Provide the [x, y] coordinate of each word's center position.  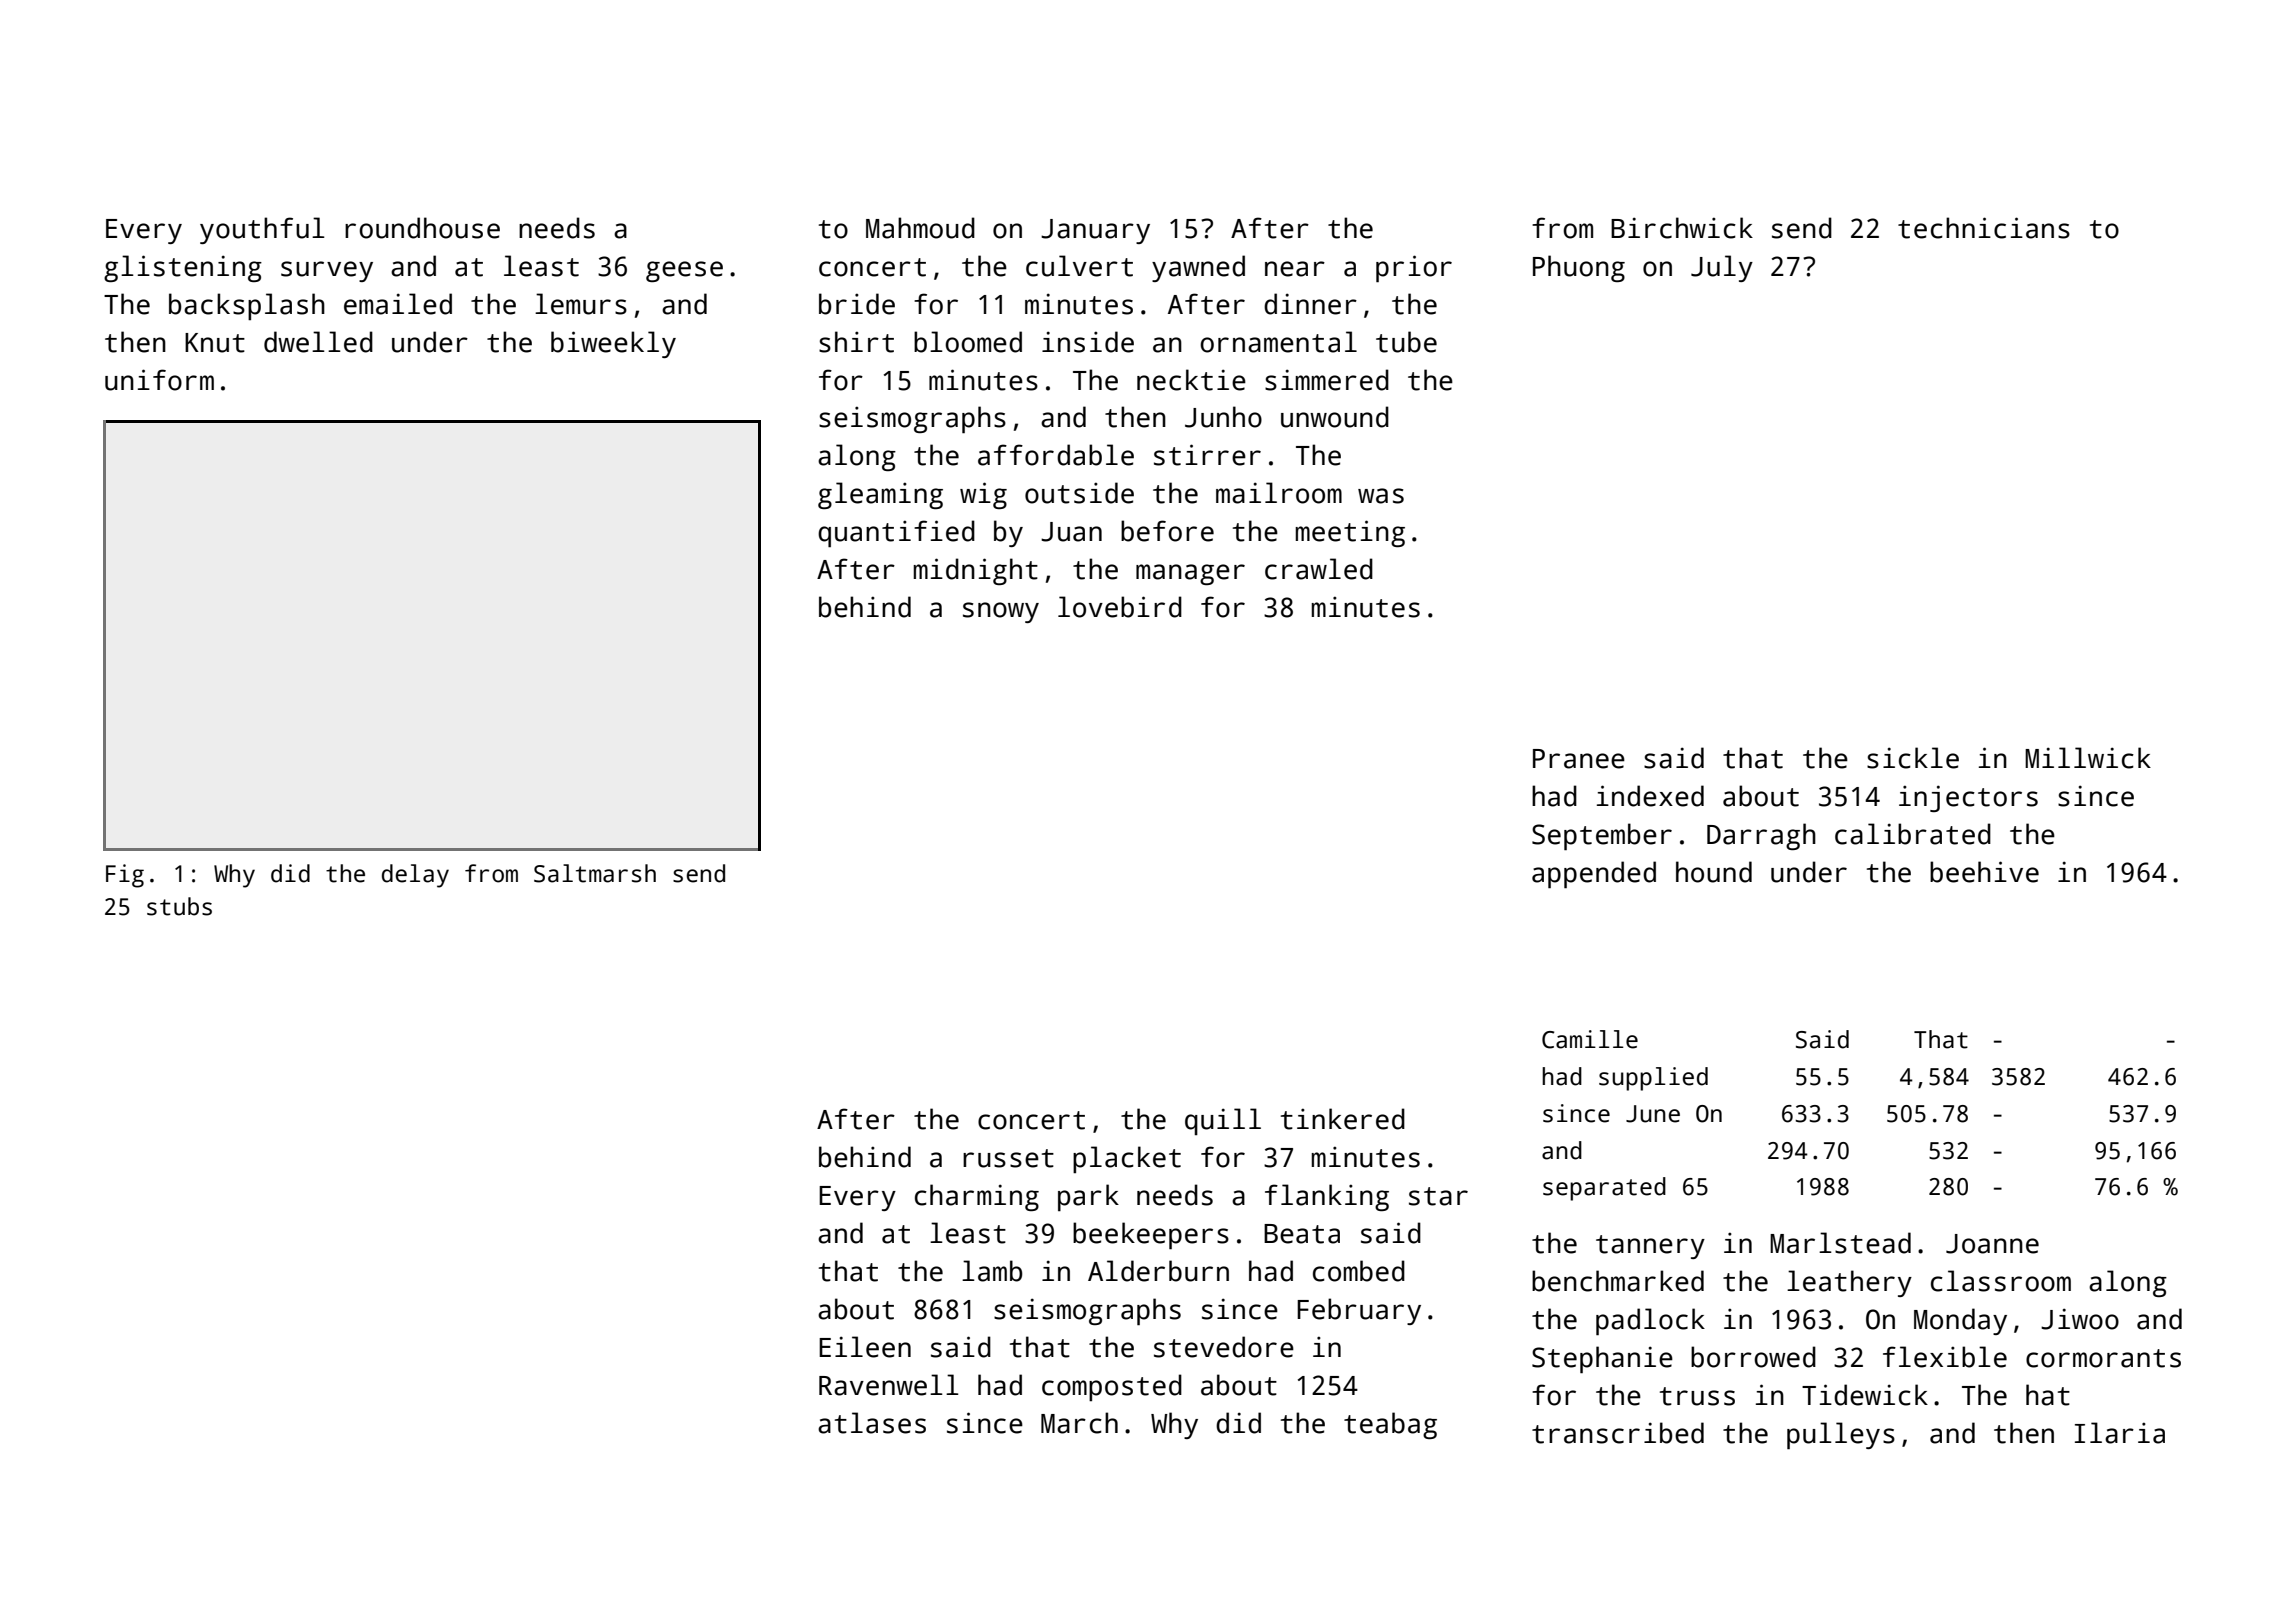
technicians [1984, 228]
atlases [872, 1423]
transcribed [1618, 1433]
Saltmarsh [595, 873]
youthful [262, 230]
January [1095, 231]
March [1079, 1423]
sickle [1913, 758]
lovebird [1120, 607]
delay [415, 876]
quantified [896, 533]
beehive [1984, 872]
